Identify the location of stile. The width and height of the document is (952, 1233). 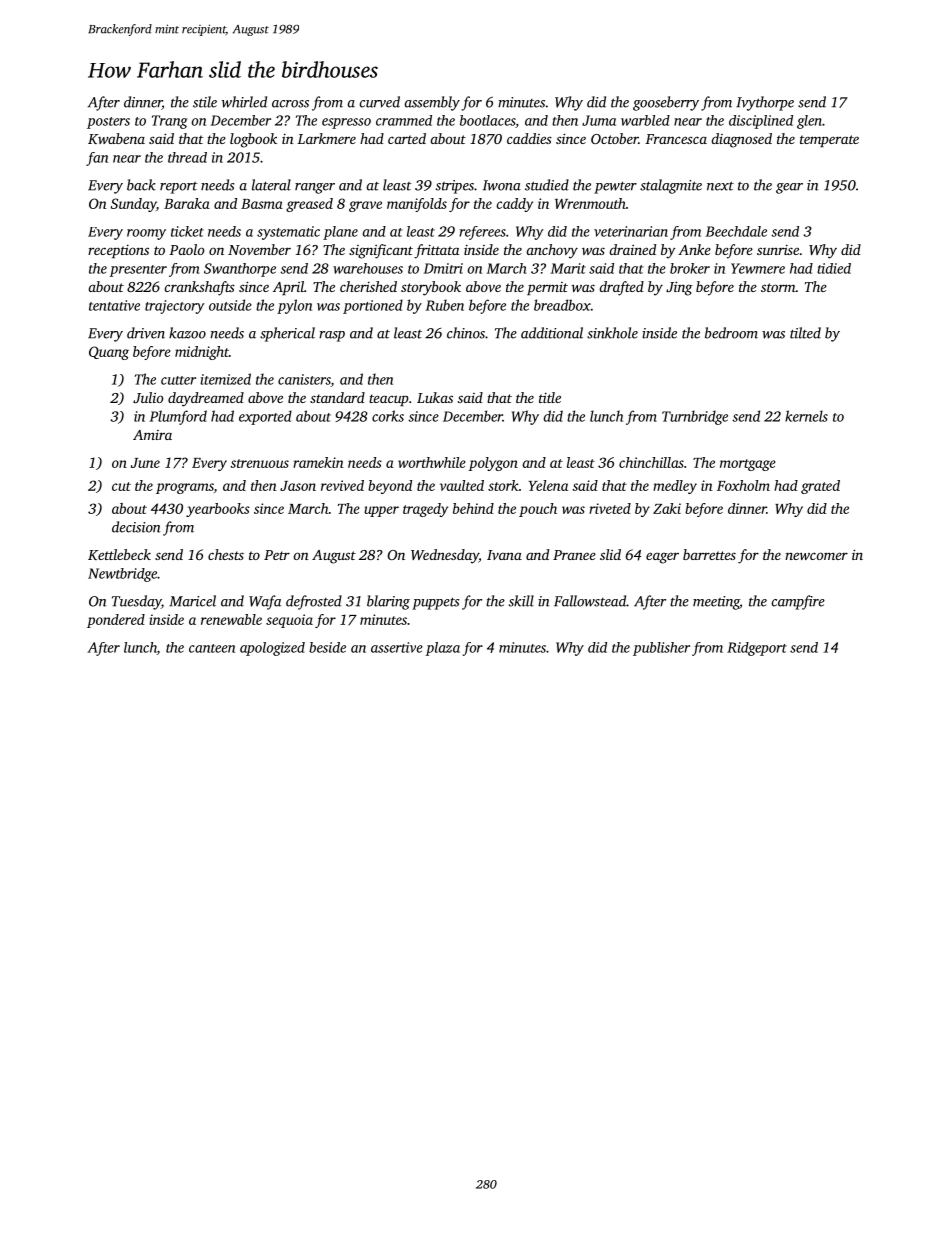
(205, 102).
